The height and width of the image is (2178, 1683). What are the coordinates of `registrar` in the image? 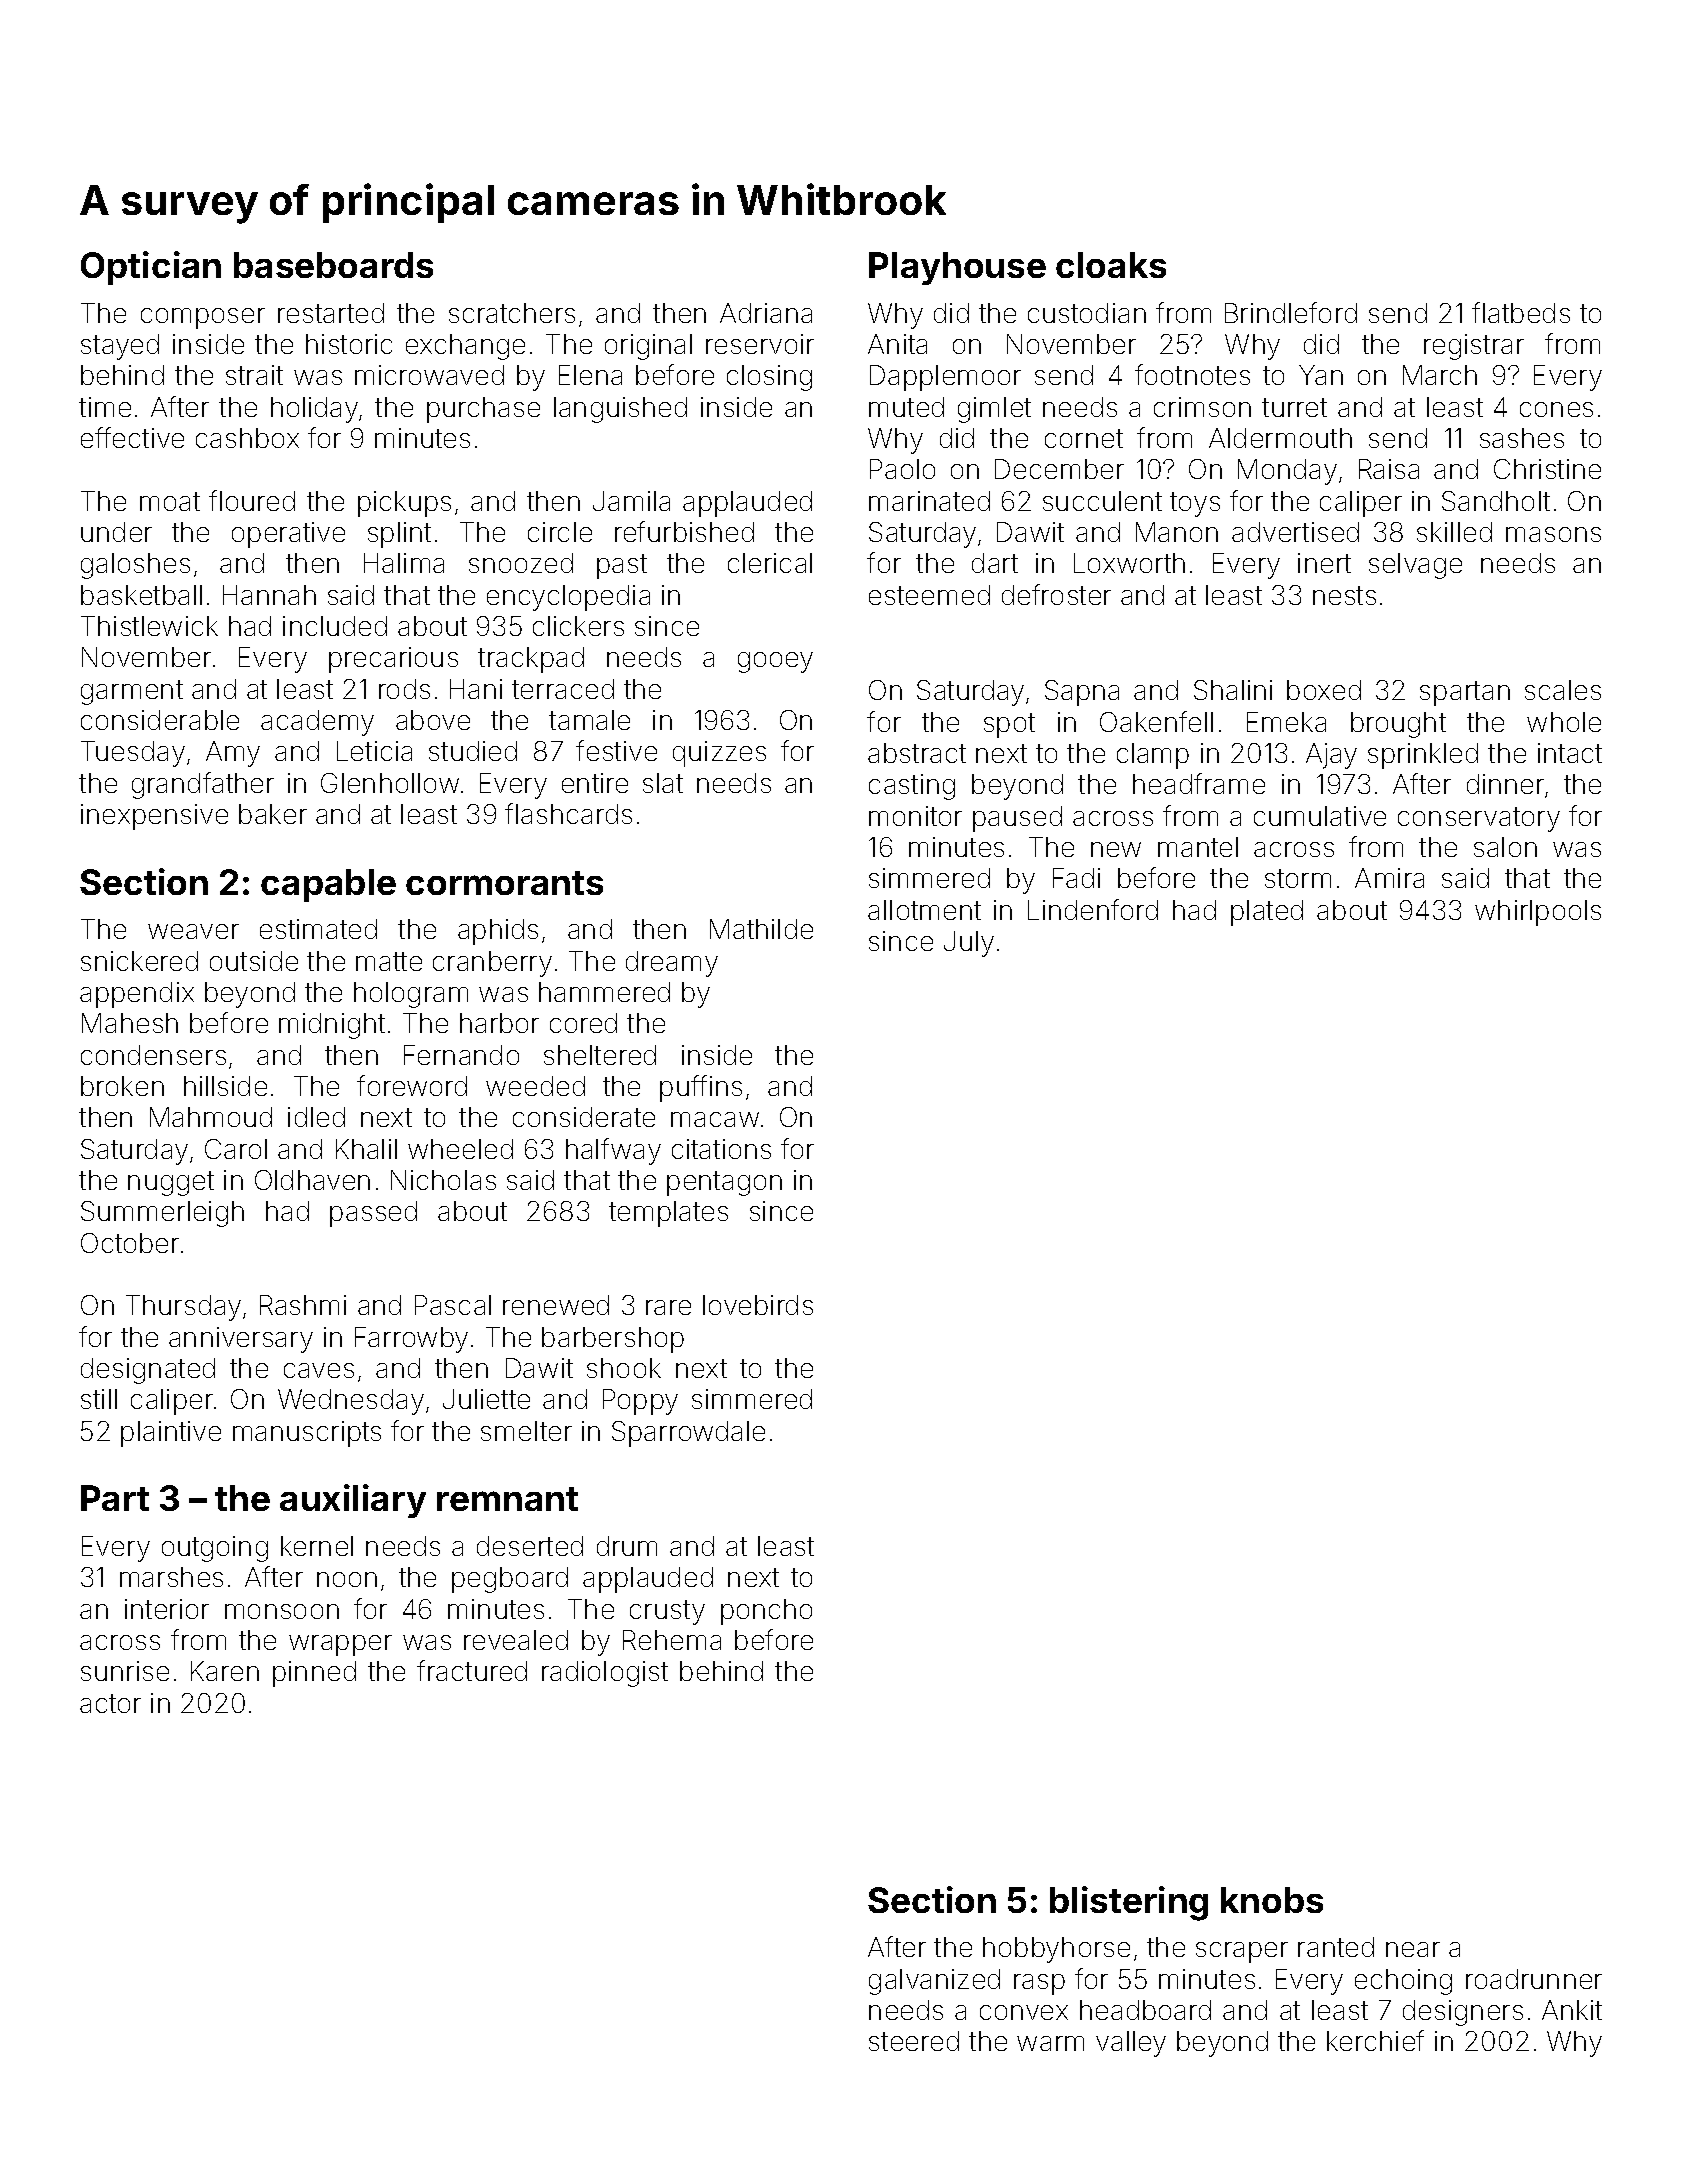 It's located at (1474, 347).
